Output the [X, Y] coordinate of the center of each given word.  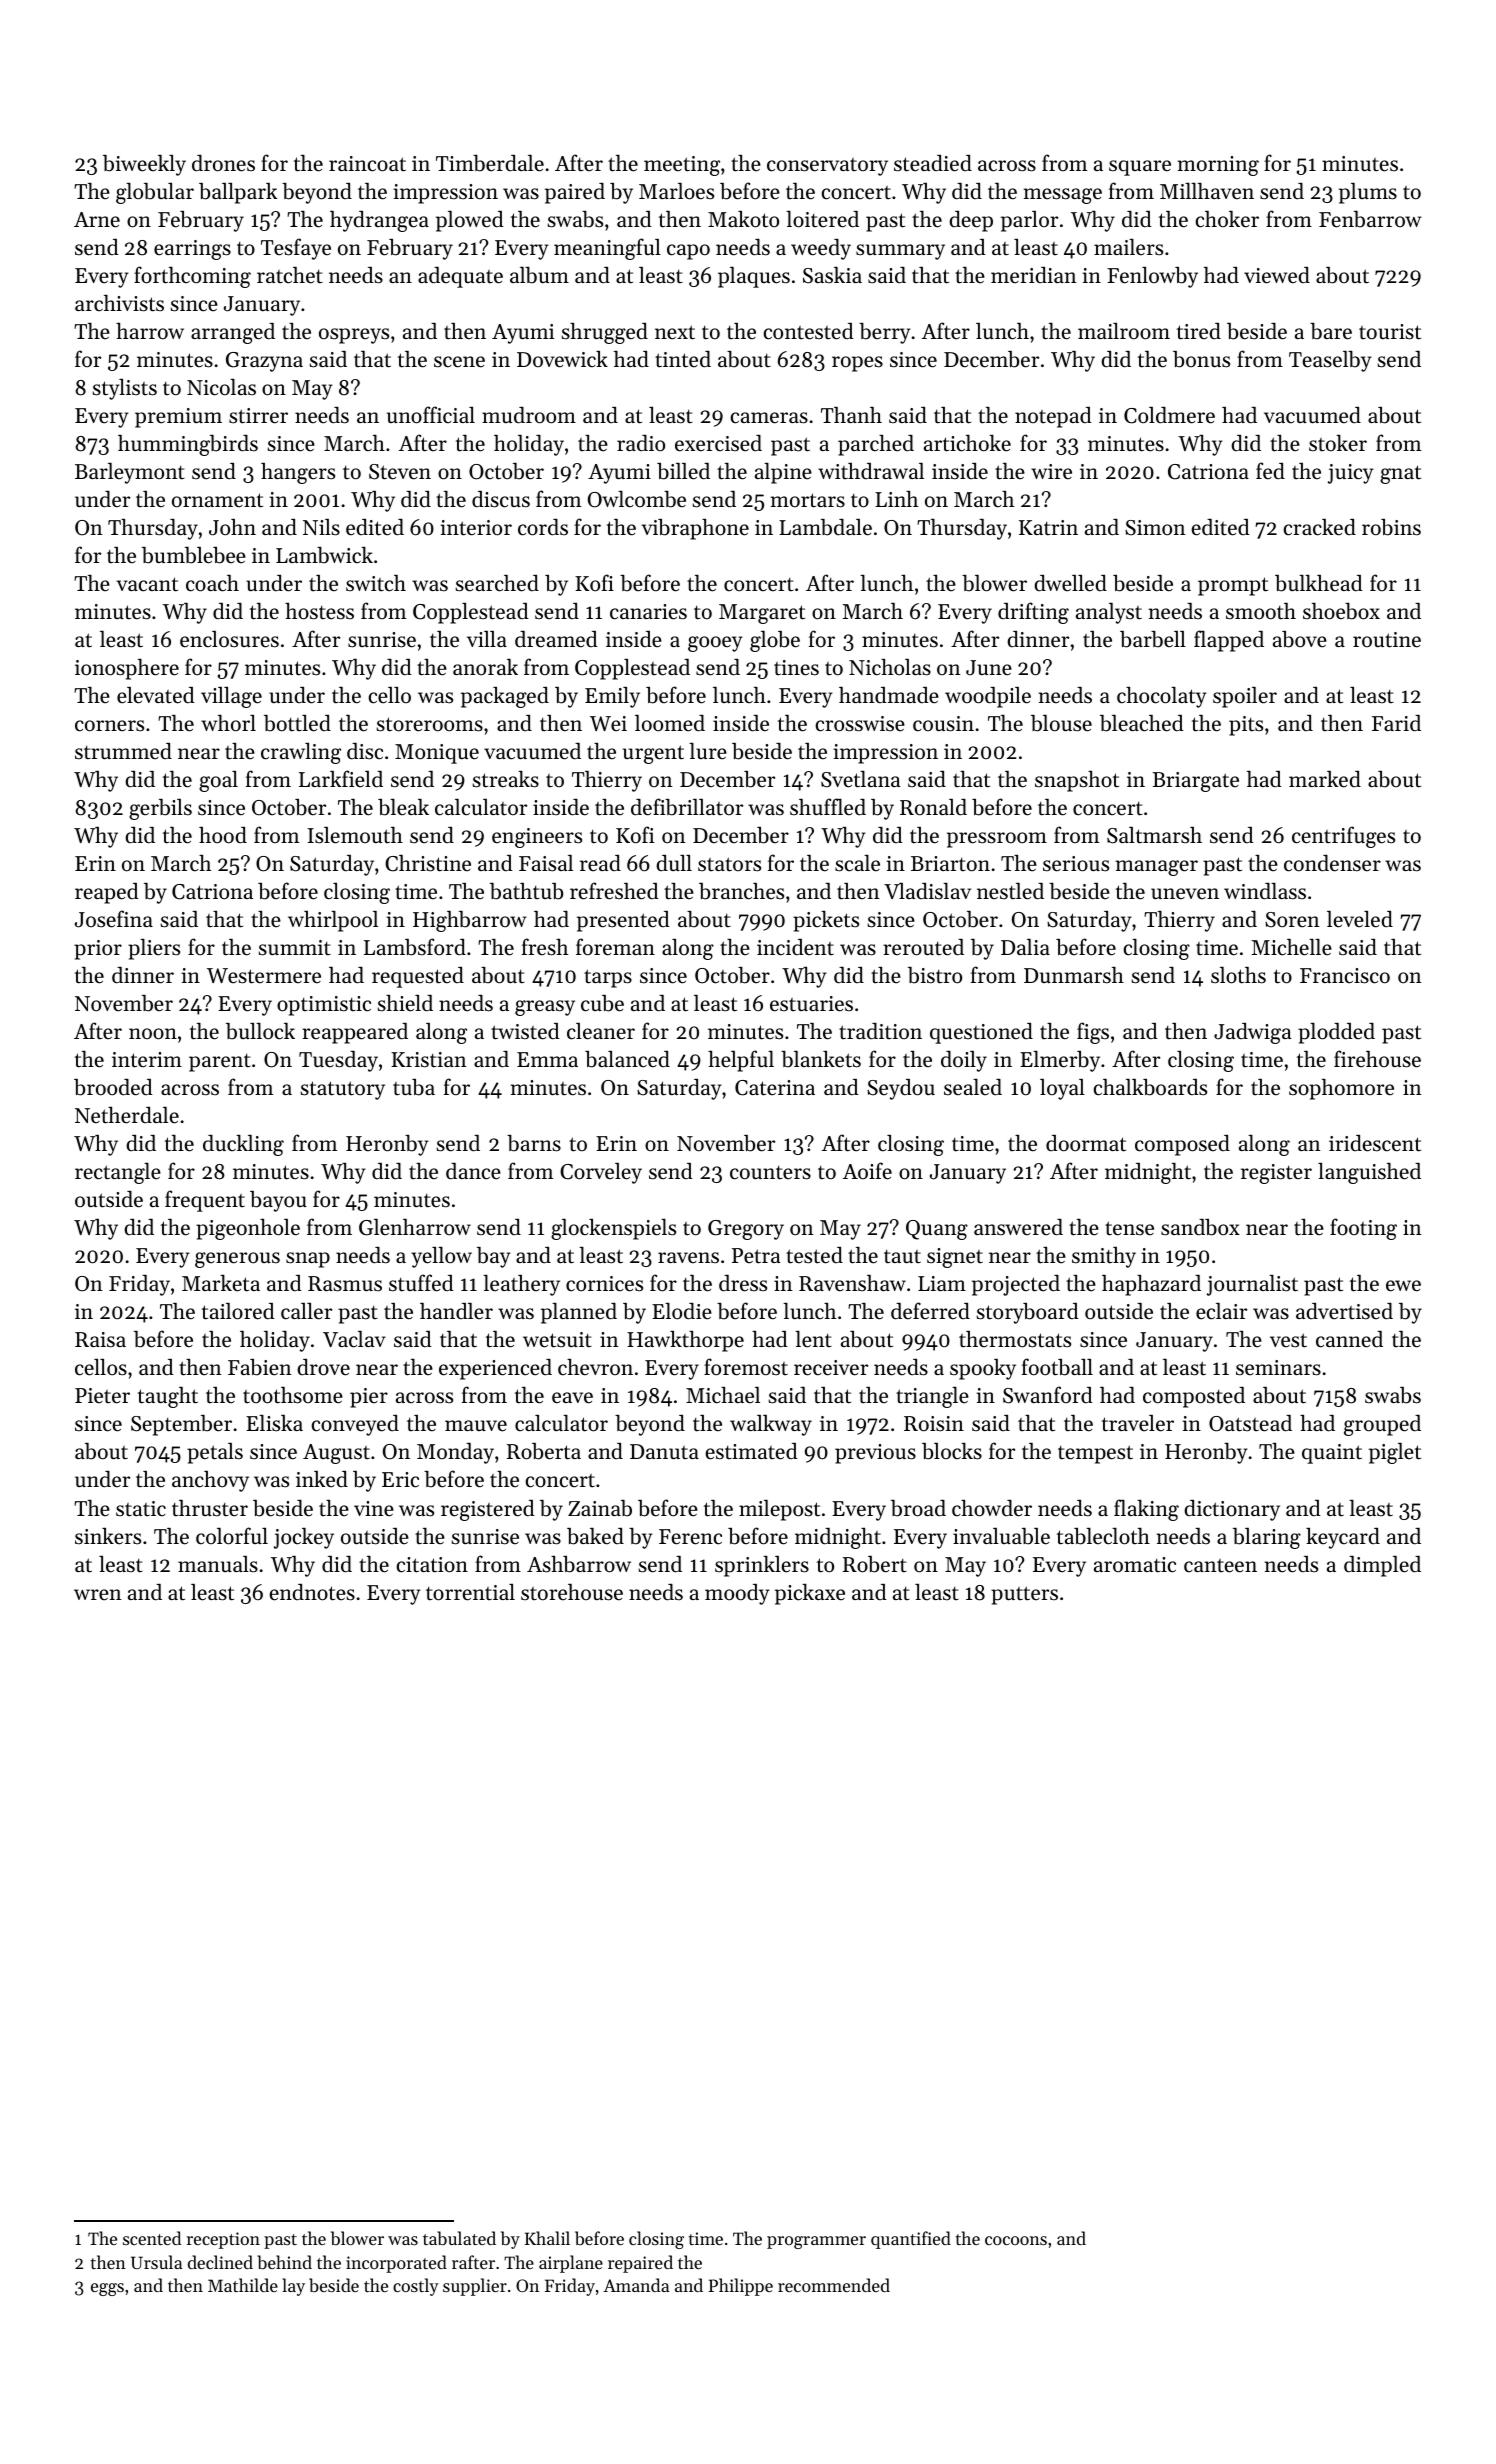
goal [218, 781]
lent [813, 1339]
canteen [1220, 1566]
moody [737, 1594]
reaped [107, 893]
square [1140, 168]
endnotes [312, 1592]
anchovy [210, 1481]
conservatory [827, 167]
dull [674, 863]
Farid [1396, 723]
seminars [1278, 1368]
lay [293, 2287]
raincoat [367, 164]
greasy [545, 1008]
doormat [1086, 1143]
